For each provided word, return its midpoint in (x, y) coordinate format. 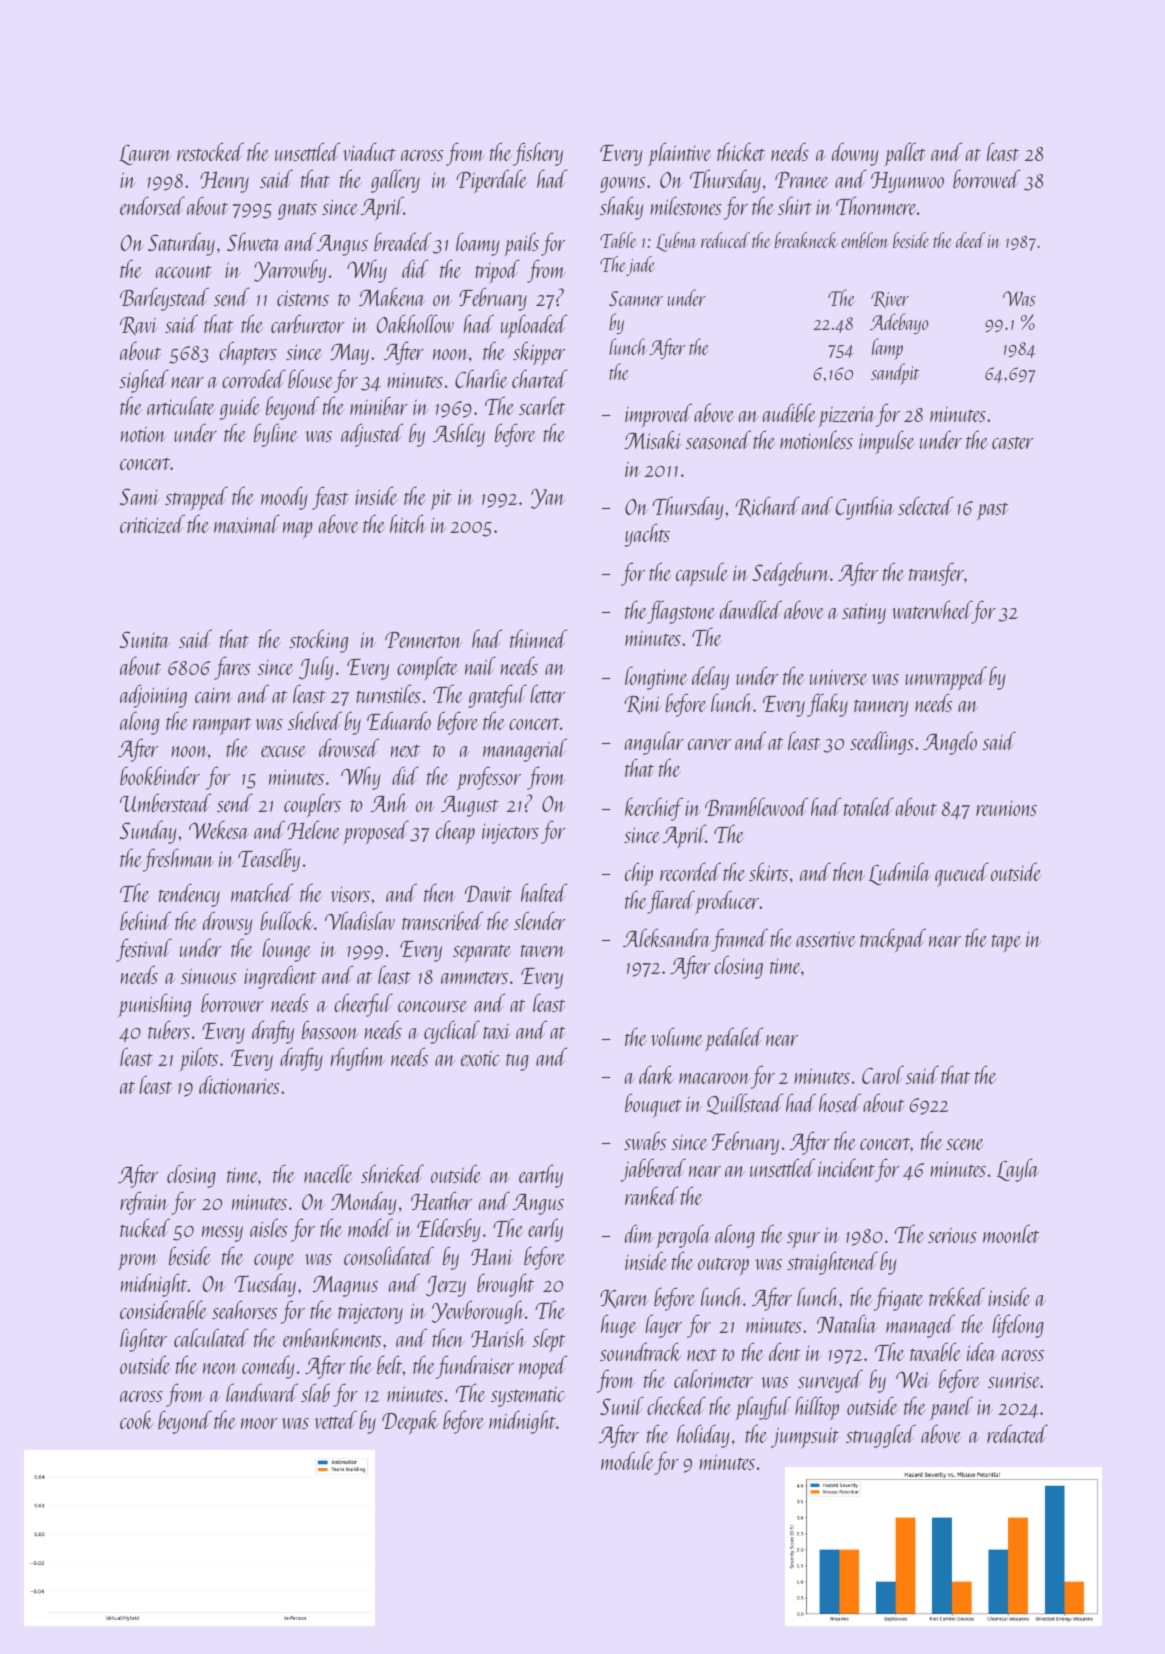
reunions (1006, 808)
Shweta (254, 241)
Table (618, 240)
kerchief (654, 809)
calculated (211, 1337)
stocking (318, 641)
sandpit (895, 374)
